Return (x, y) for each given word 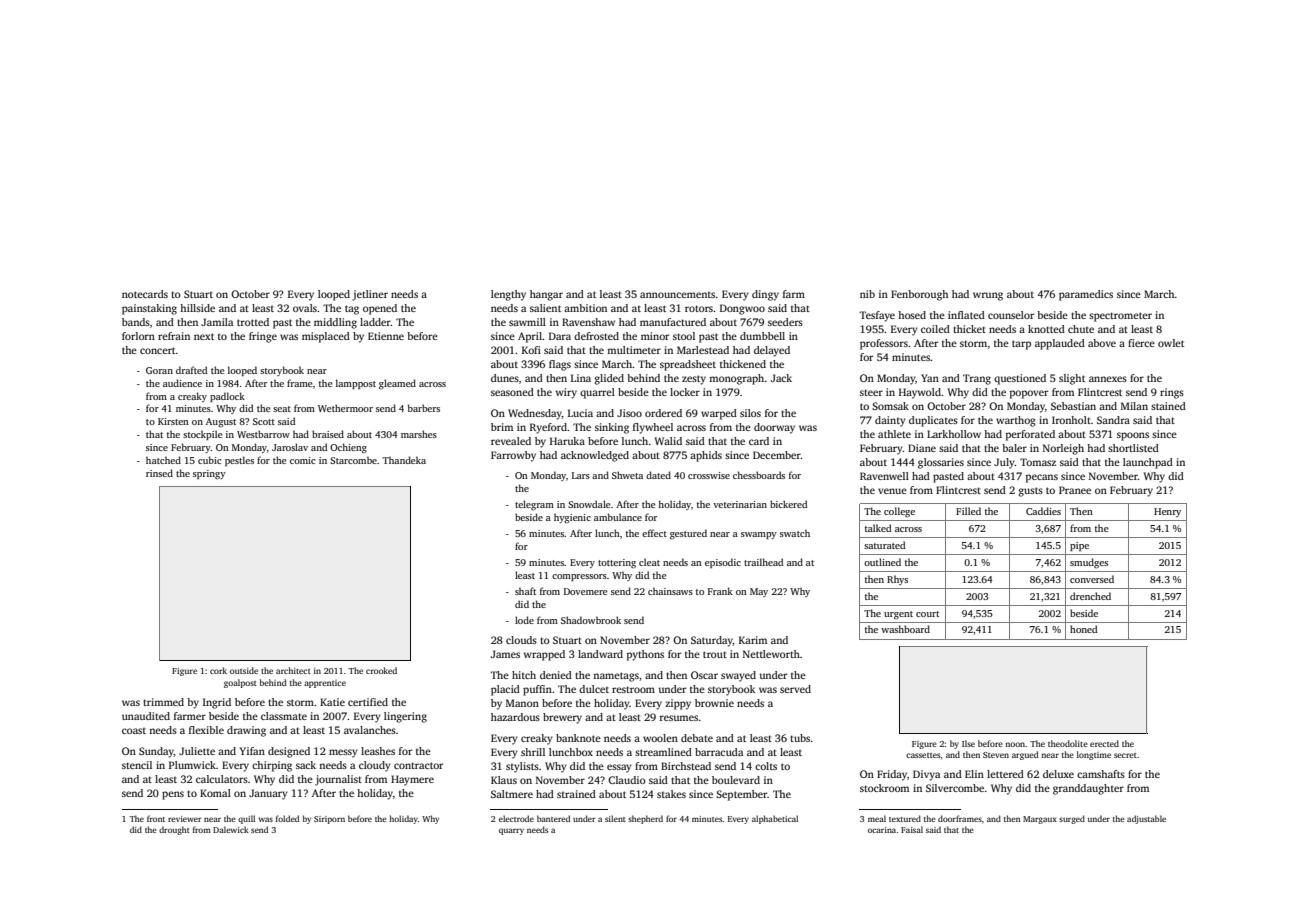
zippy (678, 704)
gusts (1030, 492)
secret (1125, 755)
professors (884, 344)
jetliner (370, 295)
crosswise (709, 475)
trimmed (163, 702)
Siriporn (329, 820)
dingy (765, 295)
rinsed (159, 473)
